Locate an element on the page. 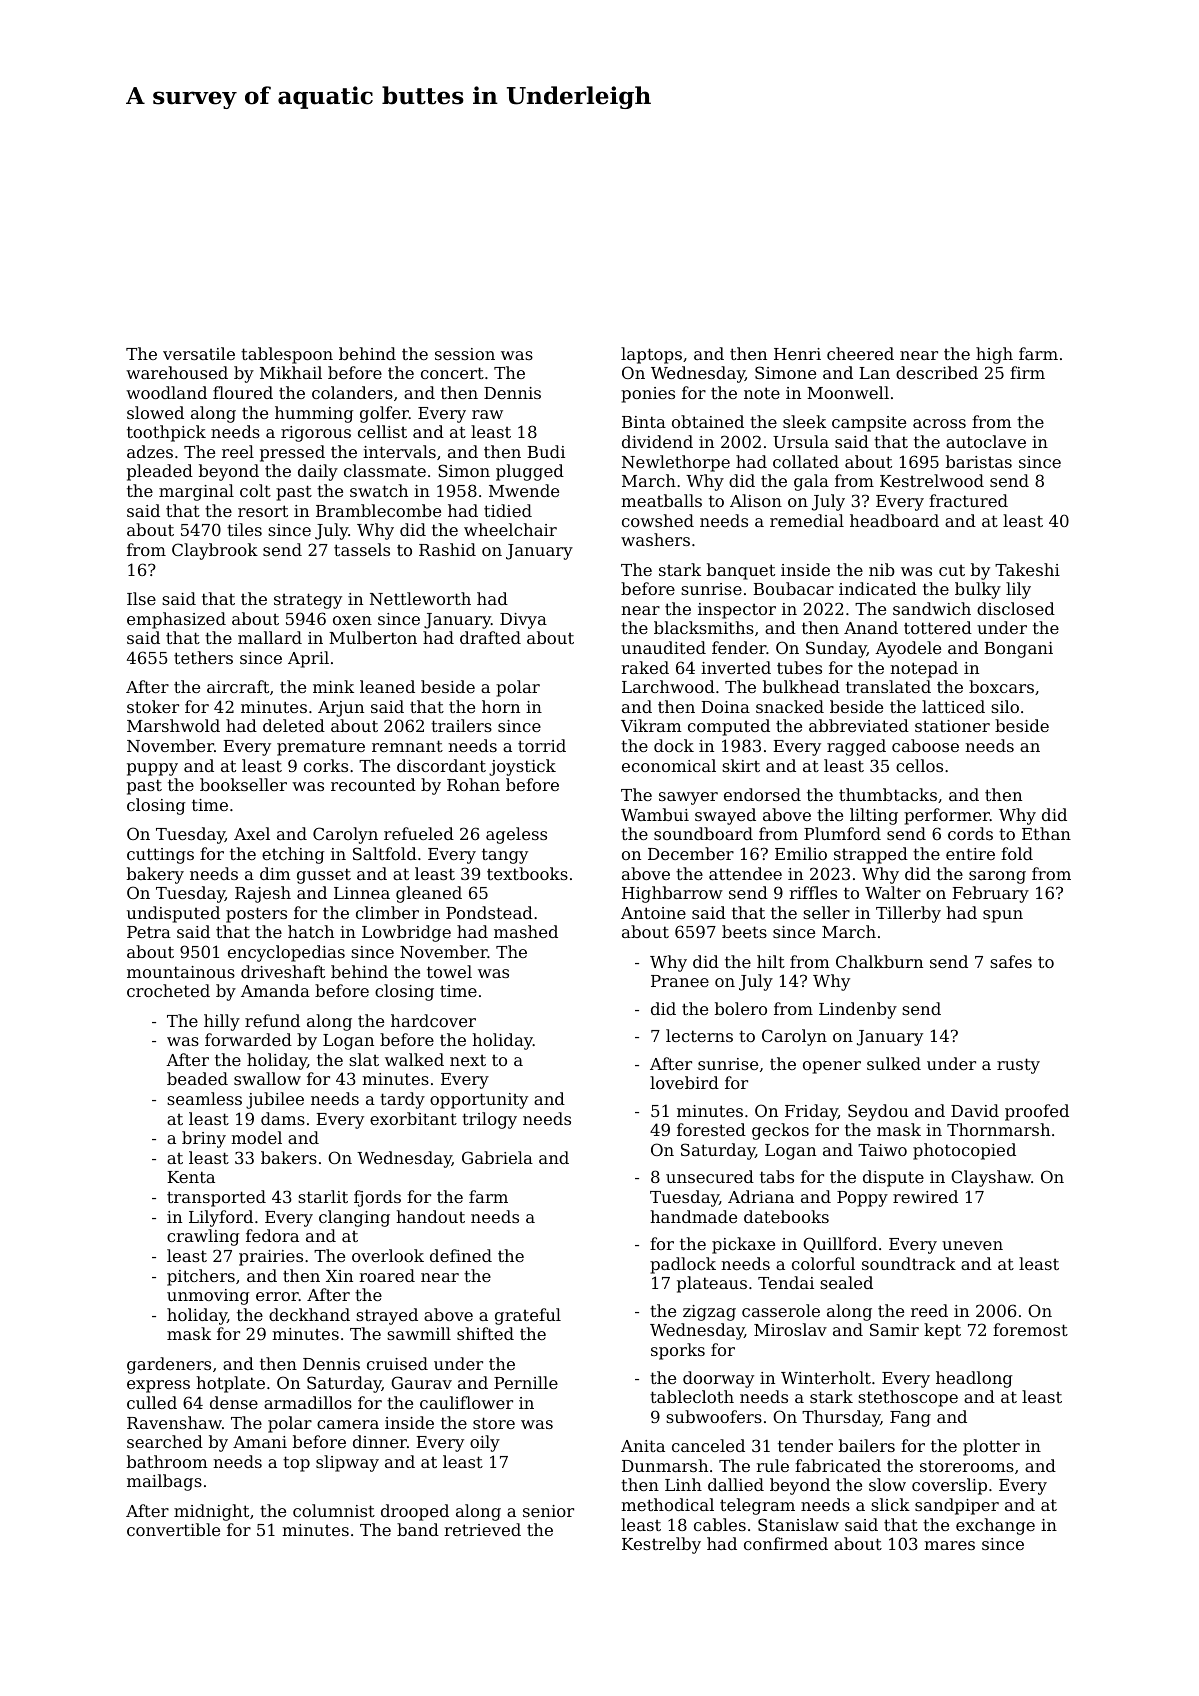 This page has width=1199, height=1696. uneven is located at coordinates (972, 1245).
